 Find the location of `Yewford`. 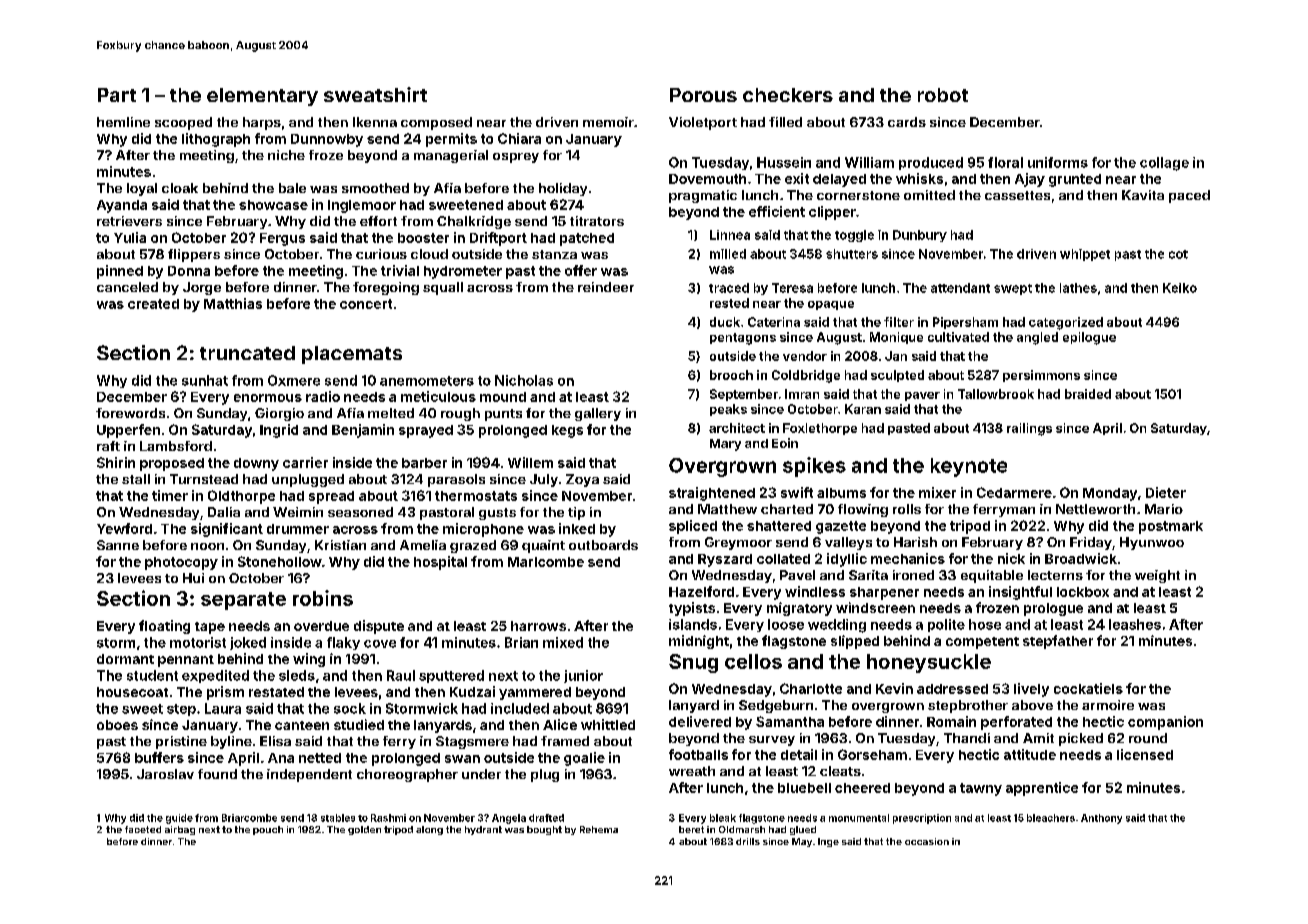

Yewford is located at coordinates (124, 528).
